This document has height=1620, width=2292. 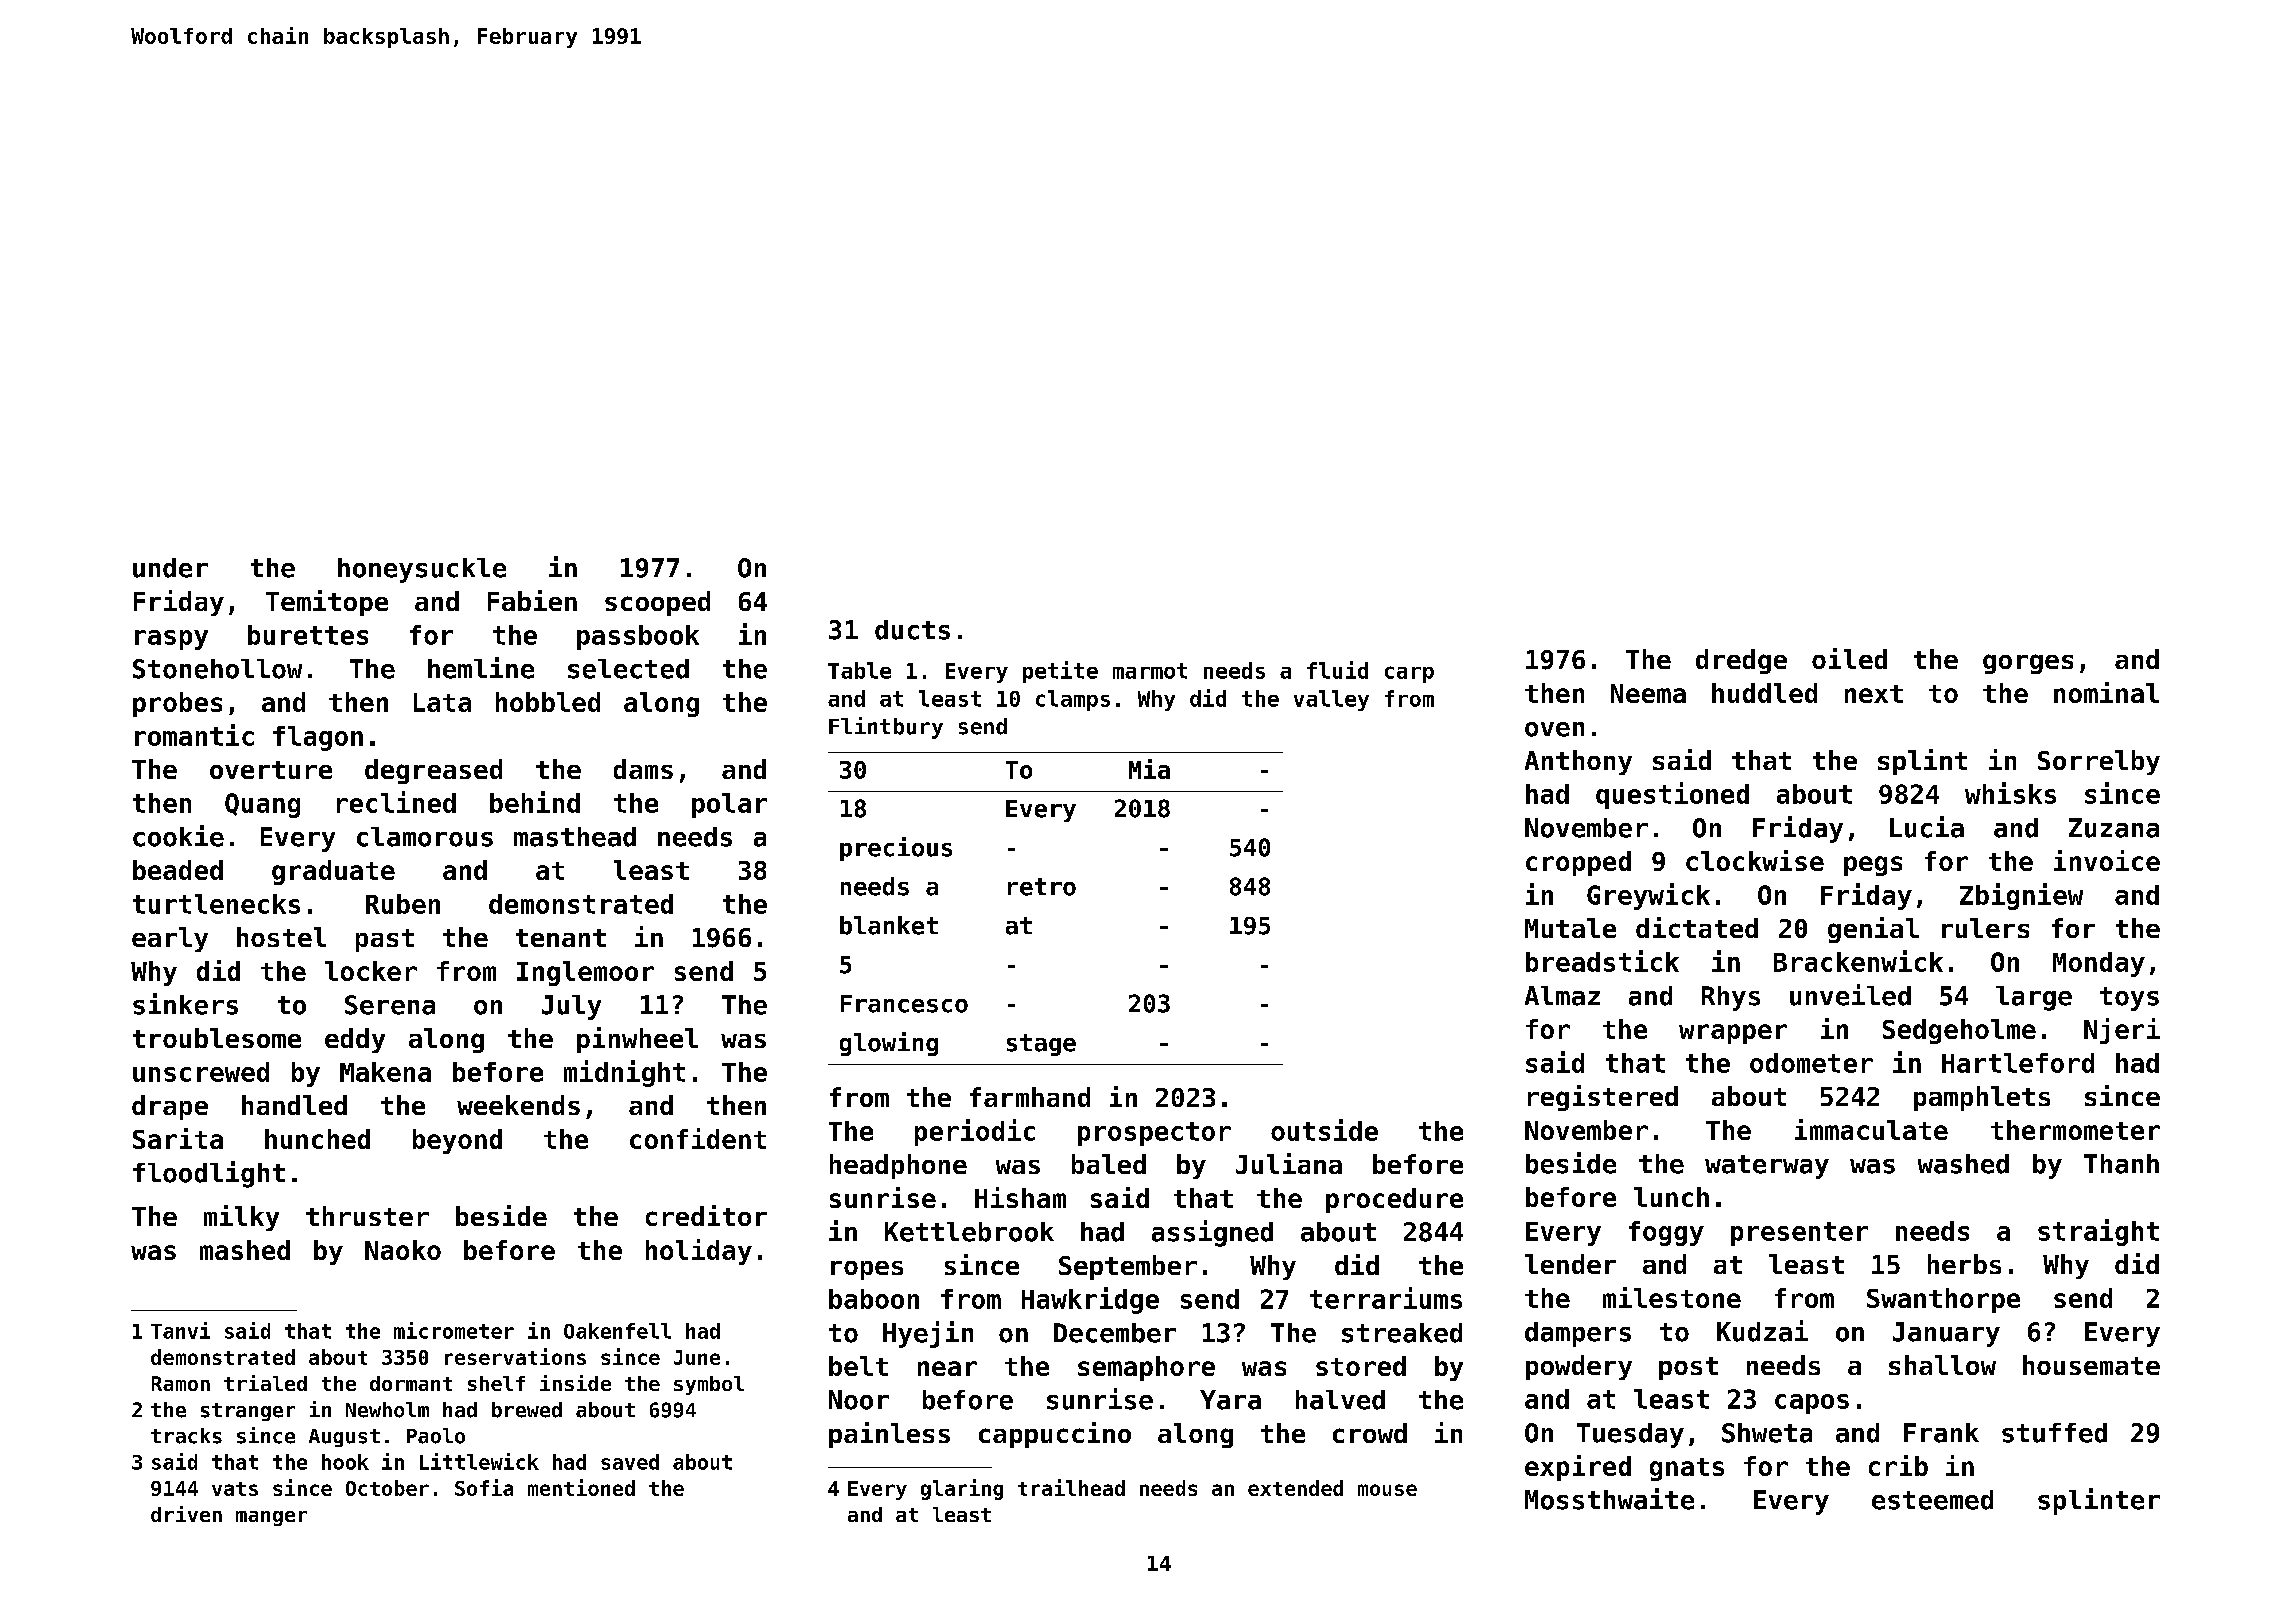 I want to click on early, so click(x=170, y=939).
